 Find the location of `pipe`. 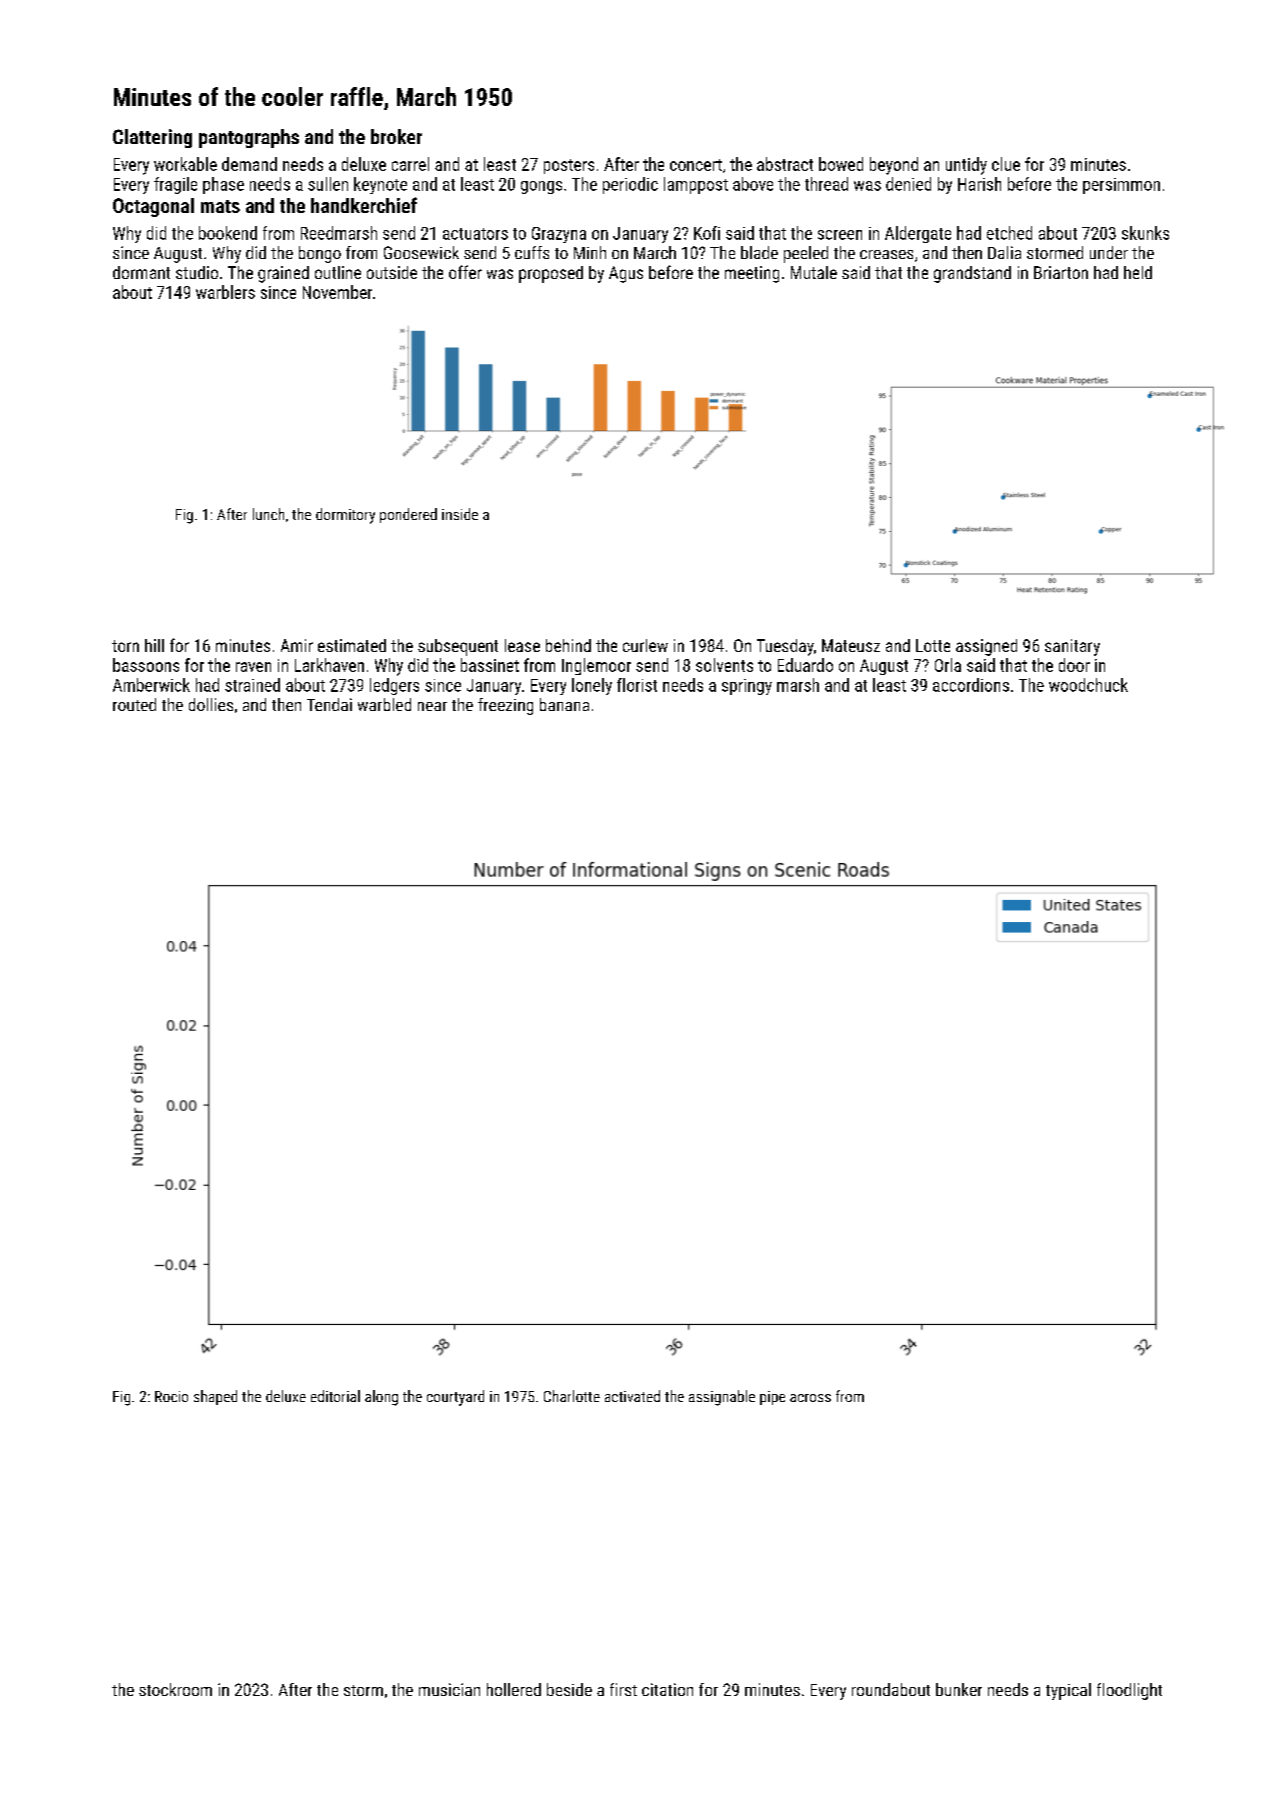

pipe is located at coordinates (772, 1398).
